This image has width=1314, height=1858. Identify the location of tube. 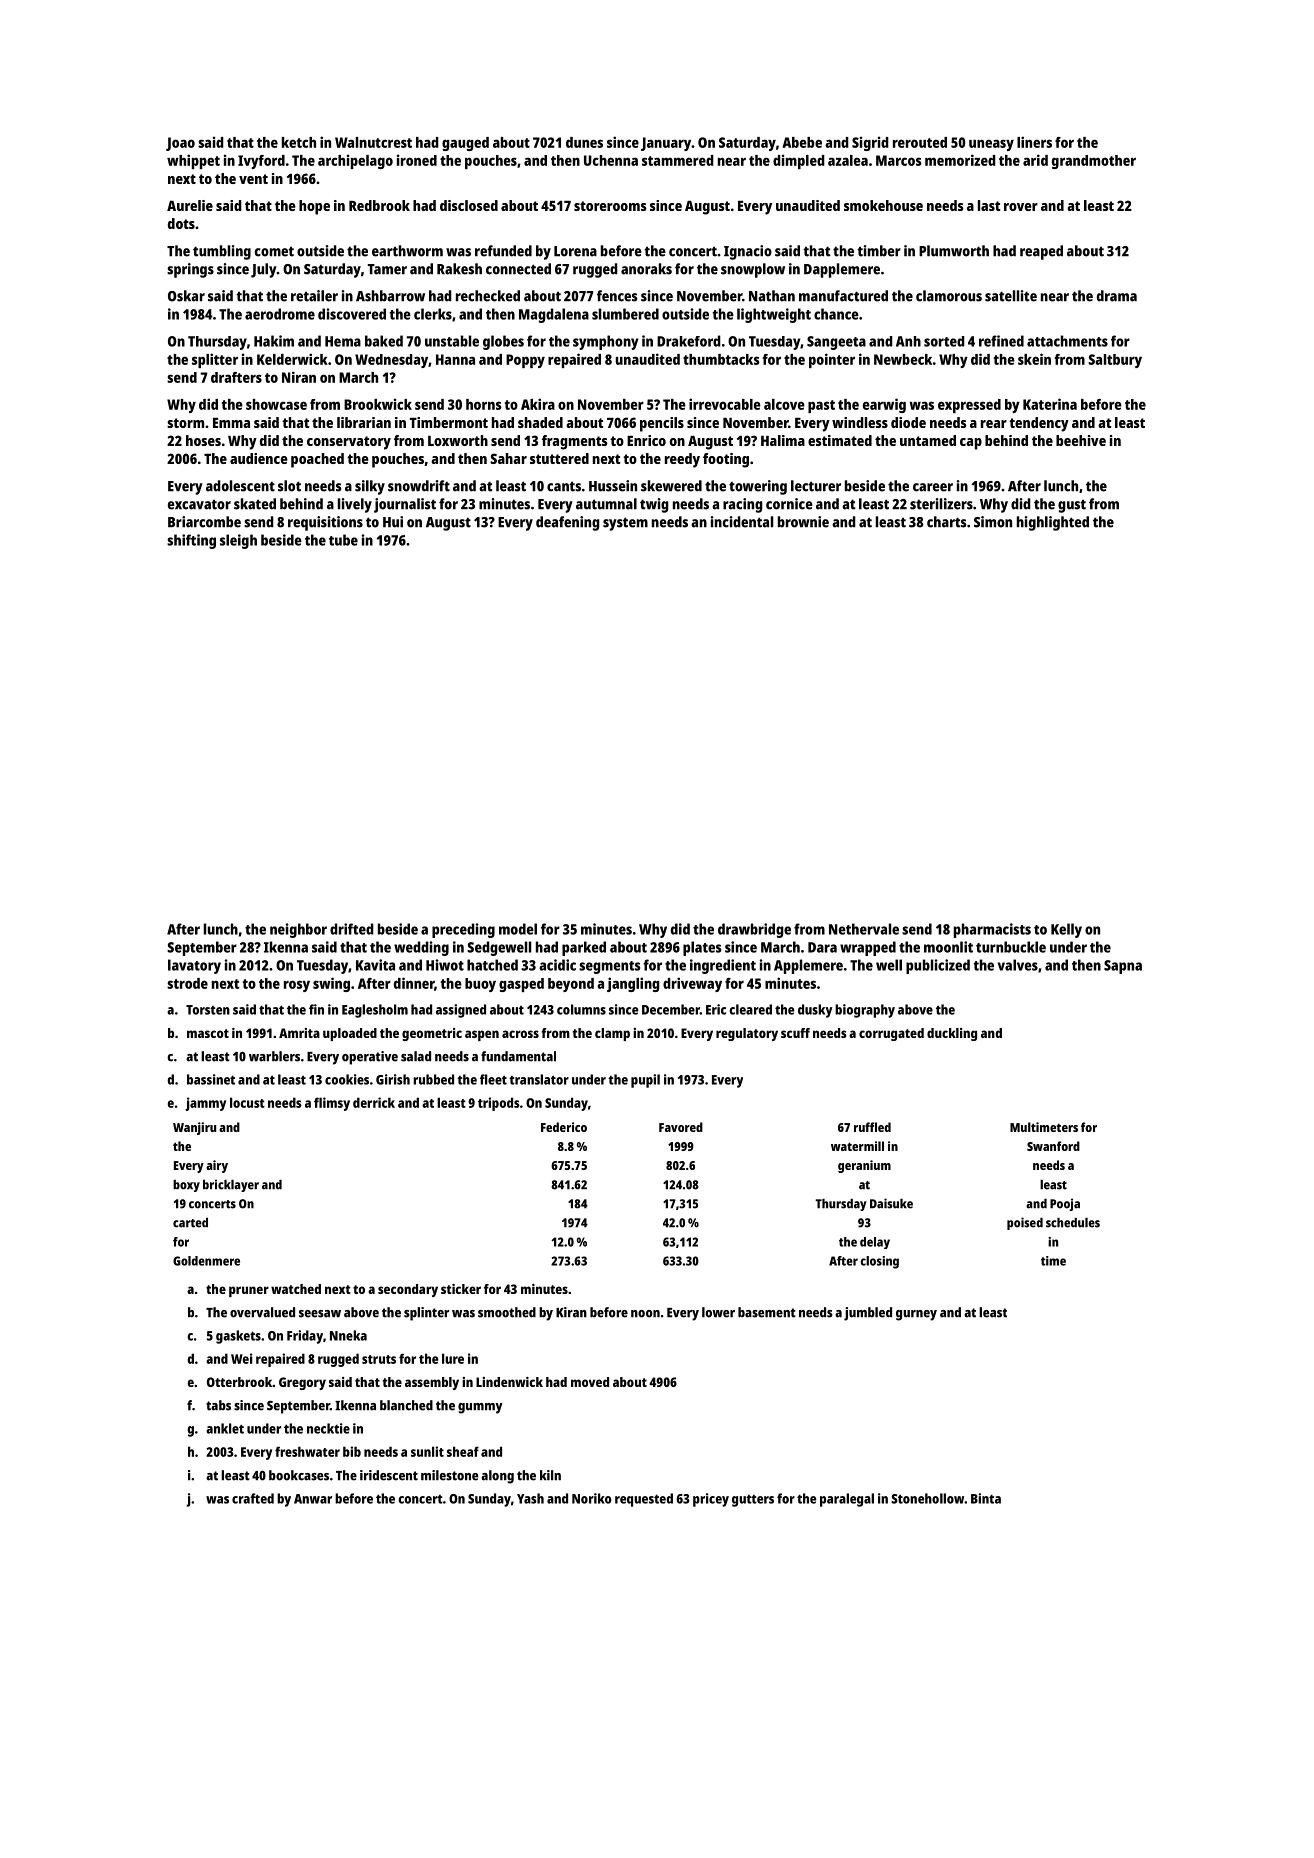
(343, 540).
